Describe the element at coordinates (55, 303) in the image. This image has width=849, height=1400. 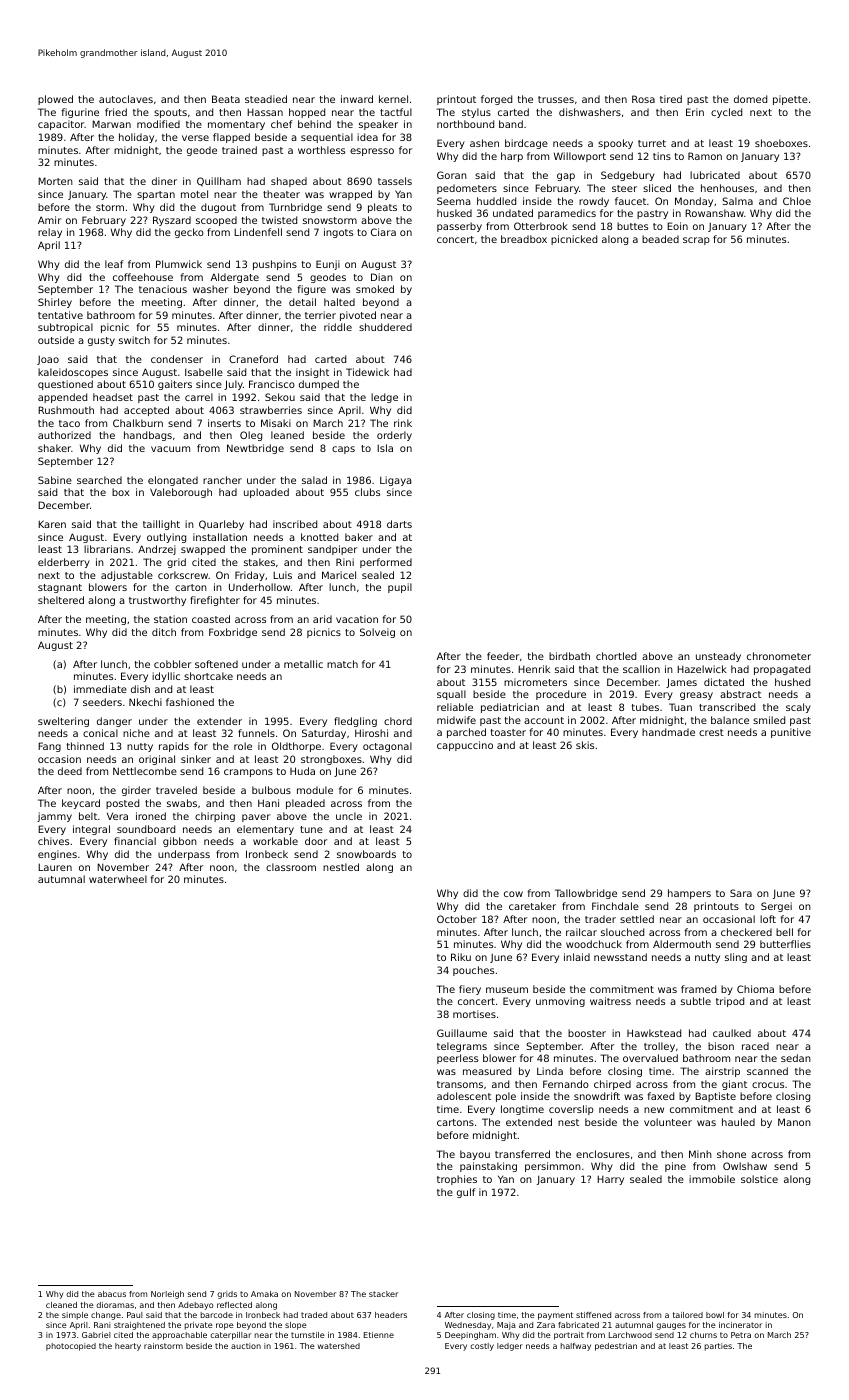
I see `Shirley` at that location.
